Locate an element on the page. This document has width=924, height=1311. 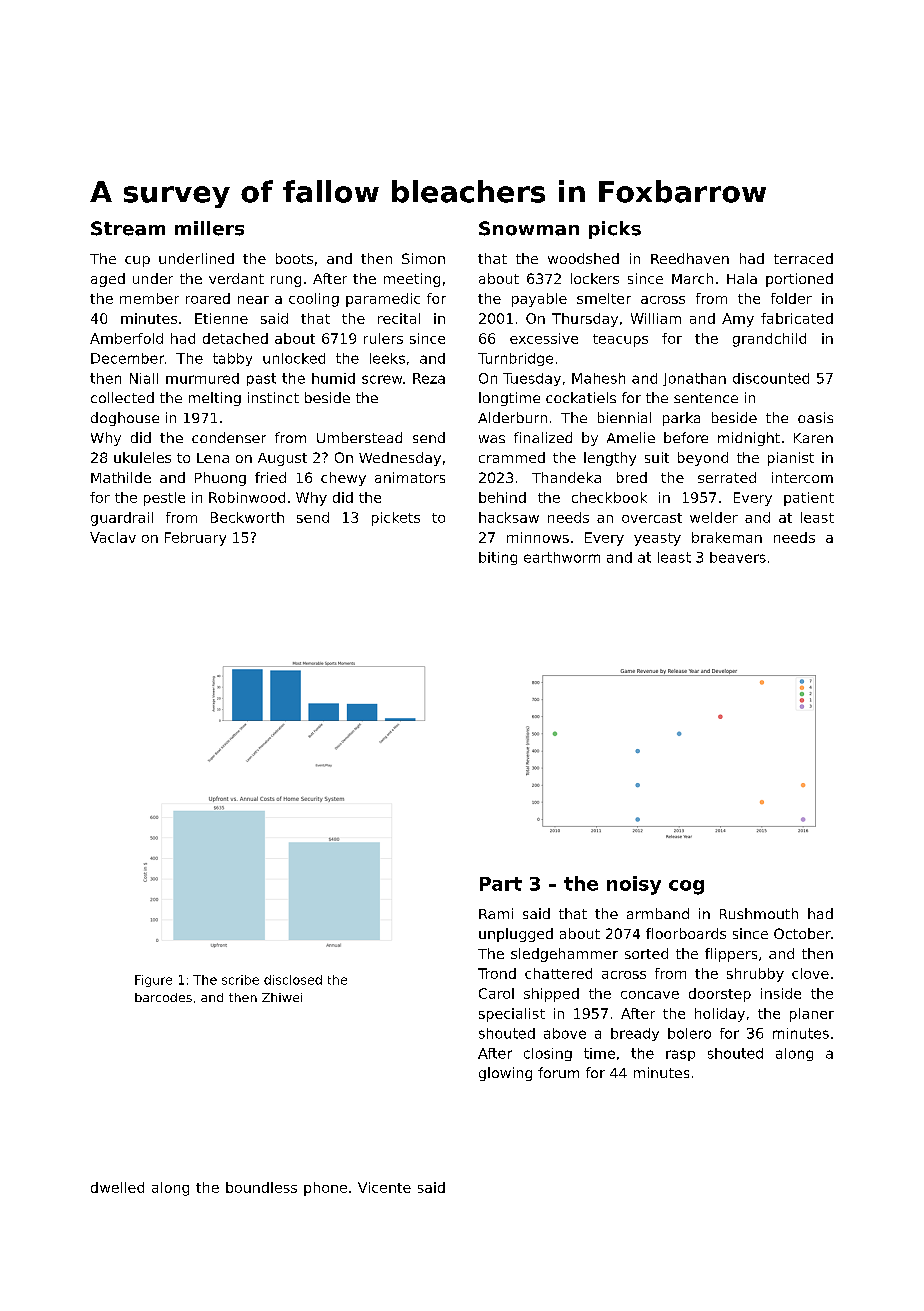
specialist is located at coordinates (512, 1015).
